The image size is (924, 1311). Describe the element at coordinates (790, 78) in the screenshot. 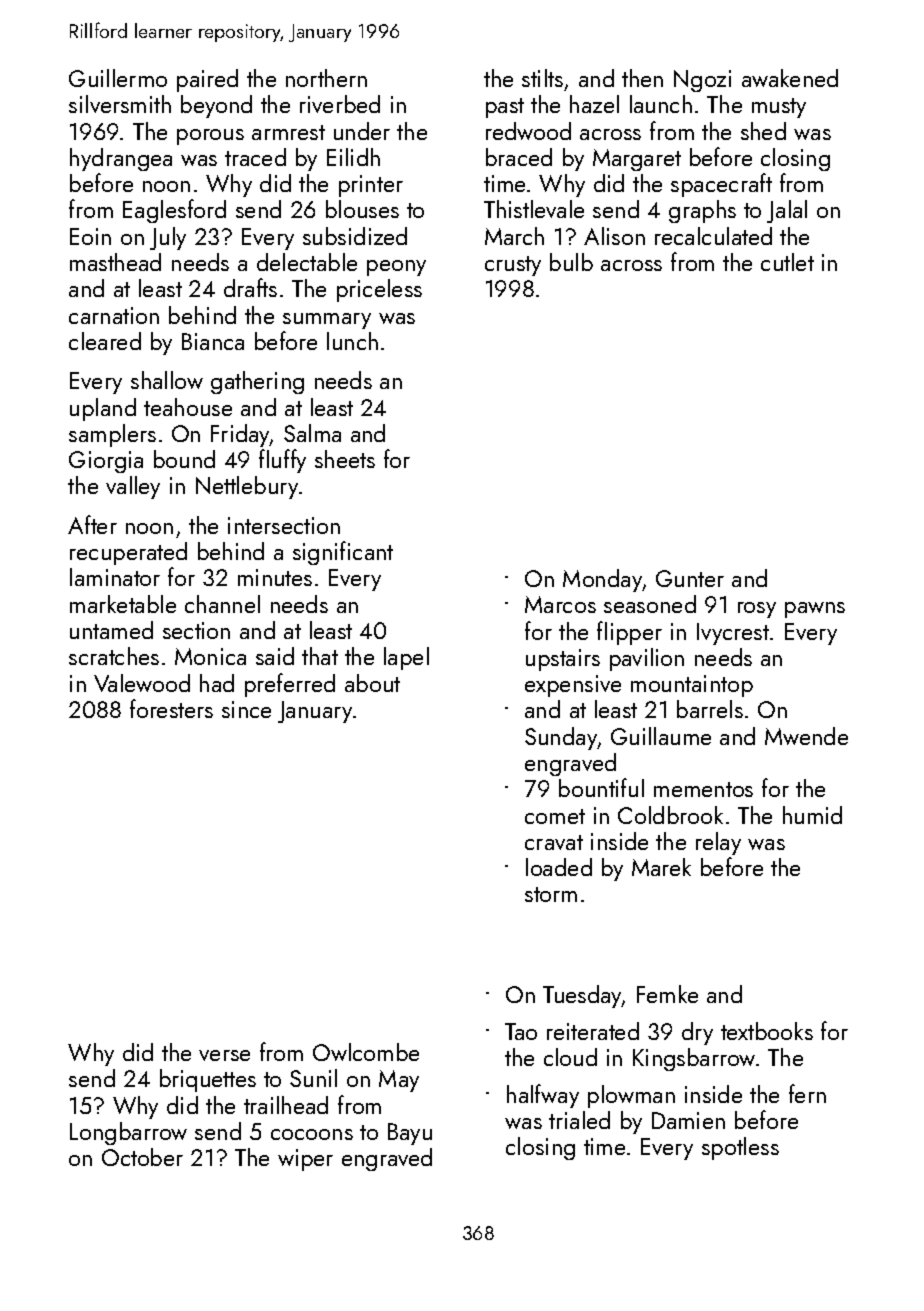

I see `awakened` at that location.
